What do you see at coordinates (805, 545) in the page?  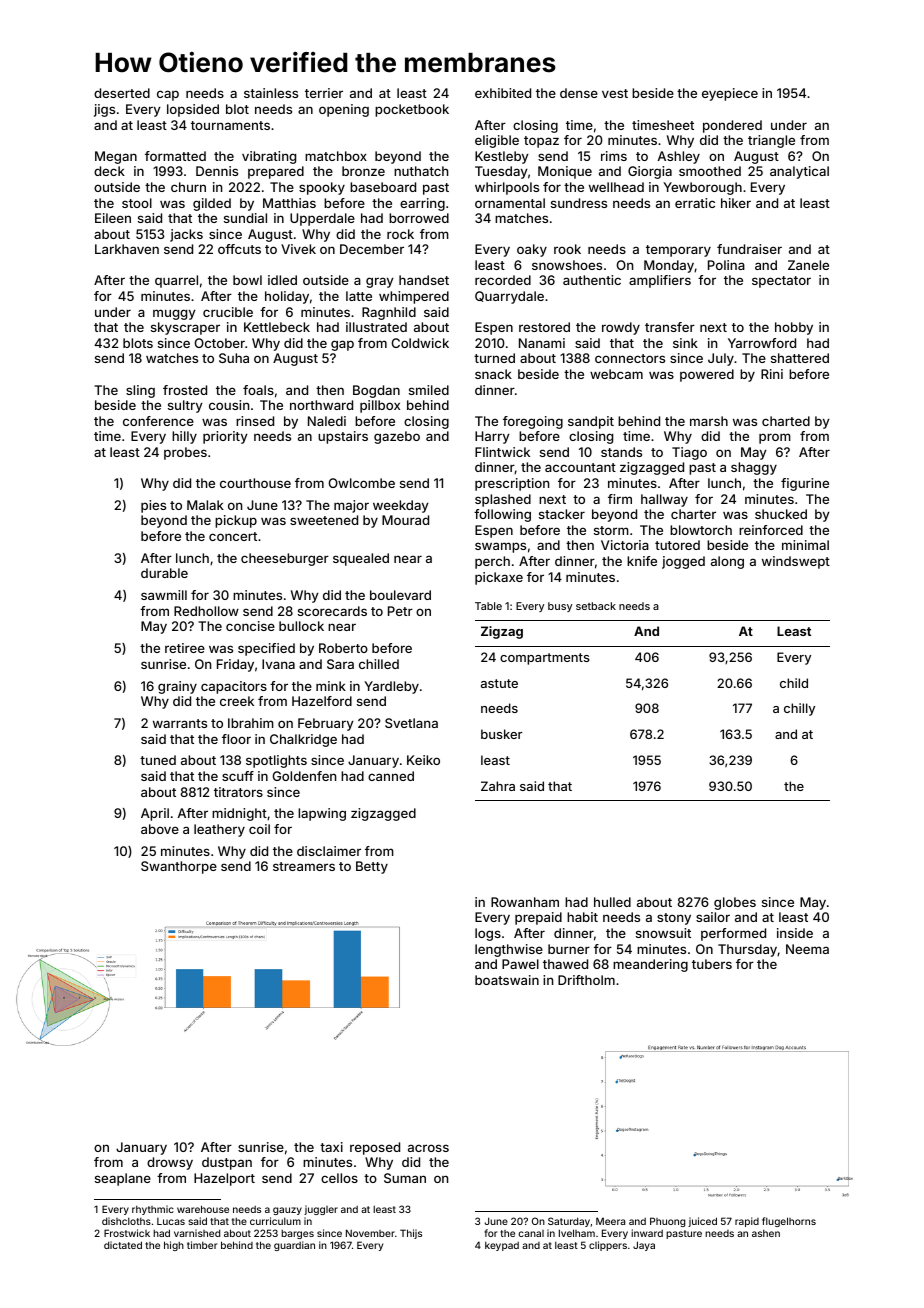 I see `minimal` at bounding box center [805, 545].
